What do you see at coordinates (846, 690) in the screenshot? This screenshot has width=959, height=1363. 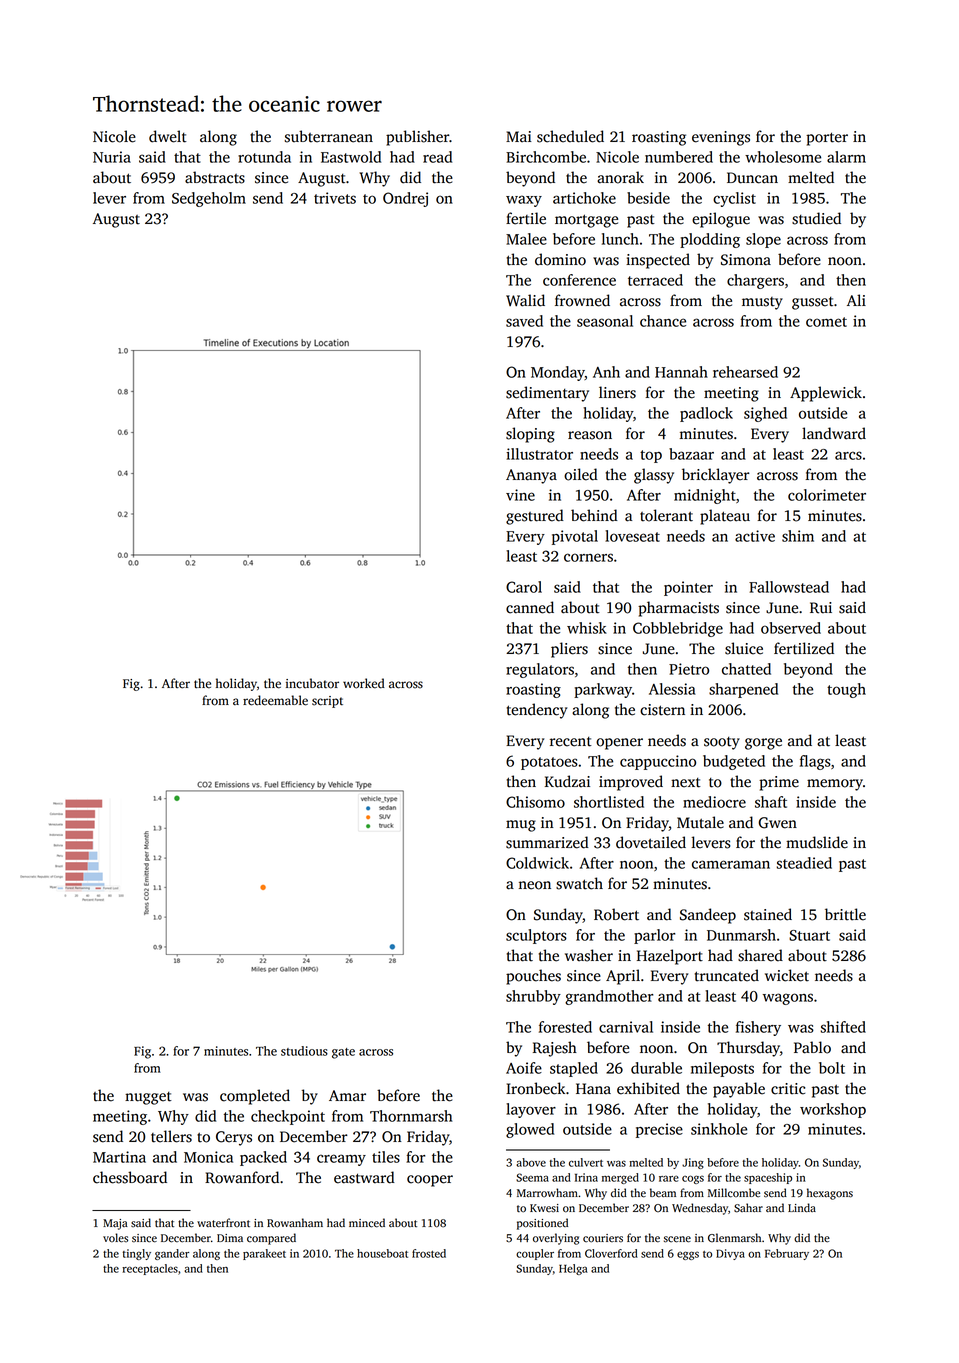 I see `tough` at bounding box center [846, 690].
